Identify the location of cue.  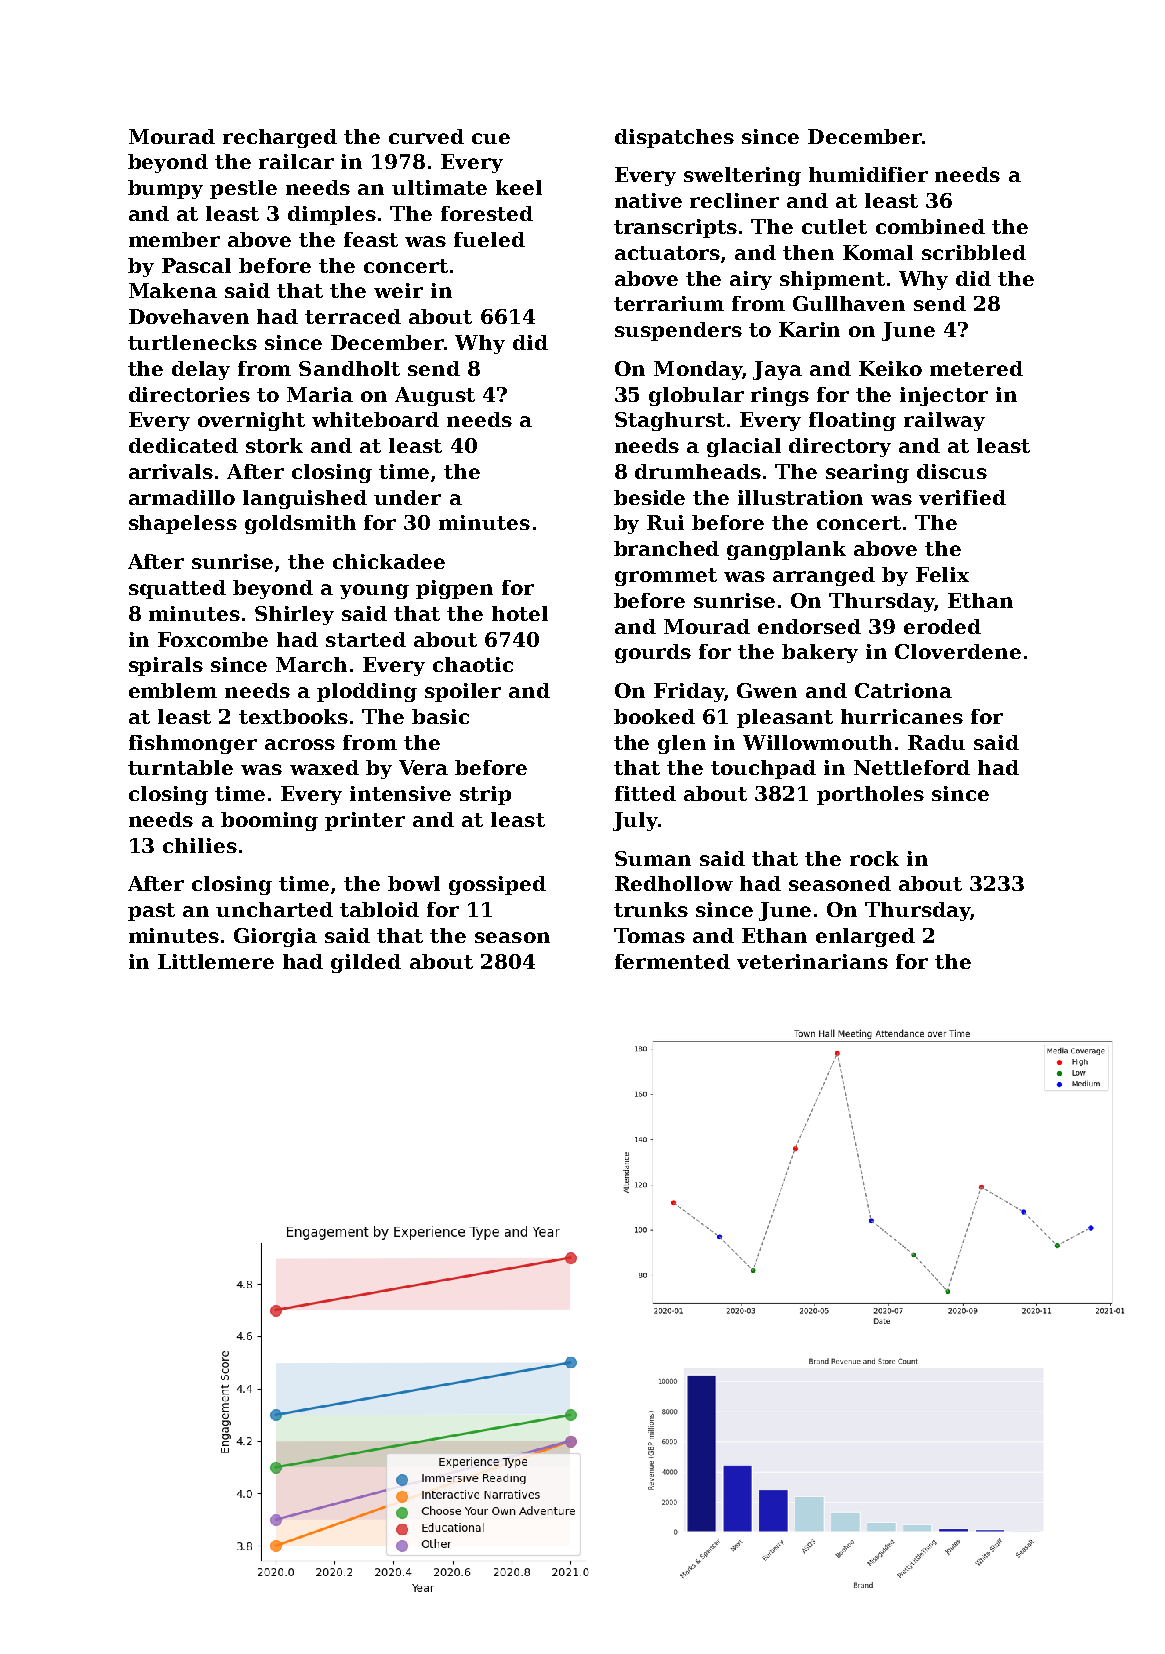
(491, 138).
